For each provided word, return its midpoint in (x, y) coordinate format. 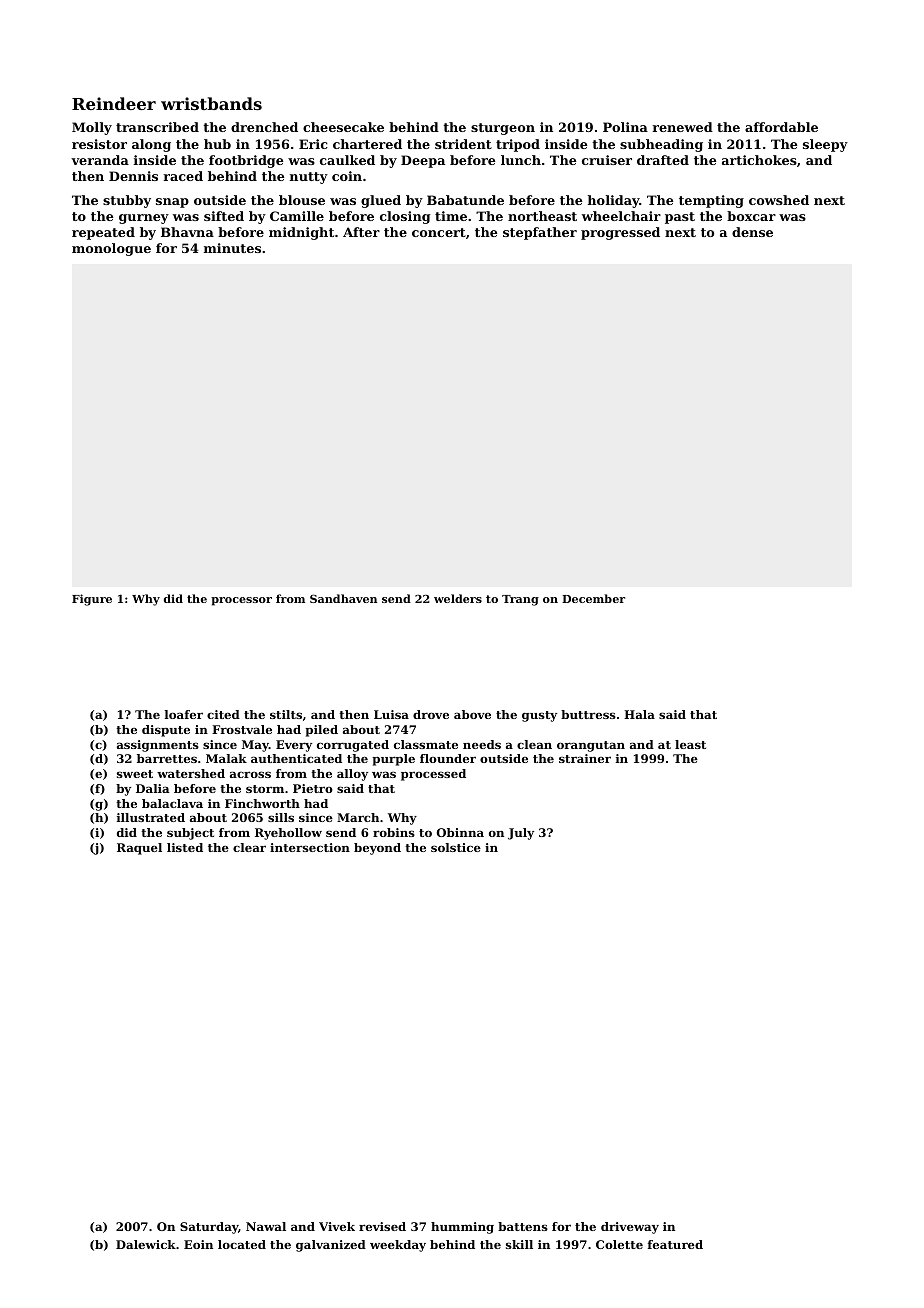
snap (172, 203)
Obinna (460, 832)
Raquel (139, 849)
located (242, 1244)
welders (458, 598)
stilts (286, 714)
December (593, 598)
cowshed (779, 200)
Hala (639, 714)
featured (675, 1244)
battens (523, 1226)
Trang (520, 600)
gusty (539, 716)
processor (241, 601)
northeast (542, 216)
